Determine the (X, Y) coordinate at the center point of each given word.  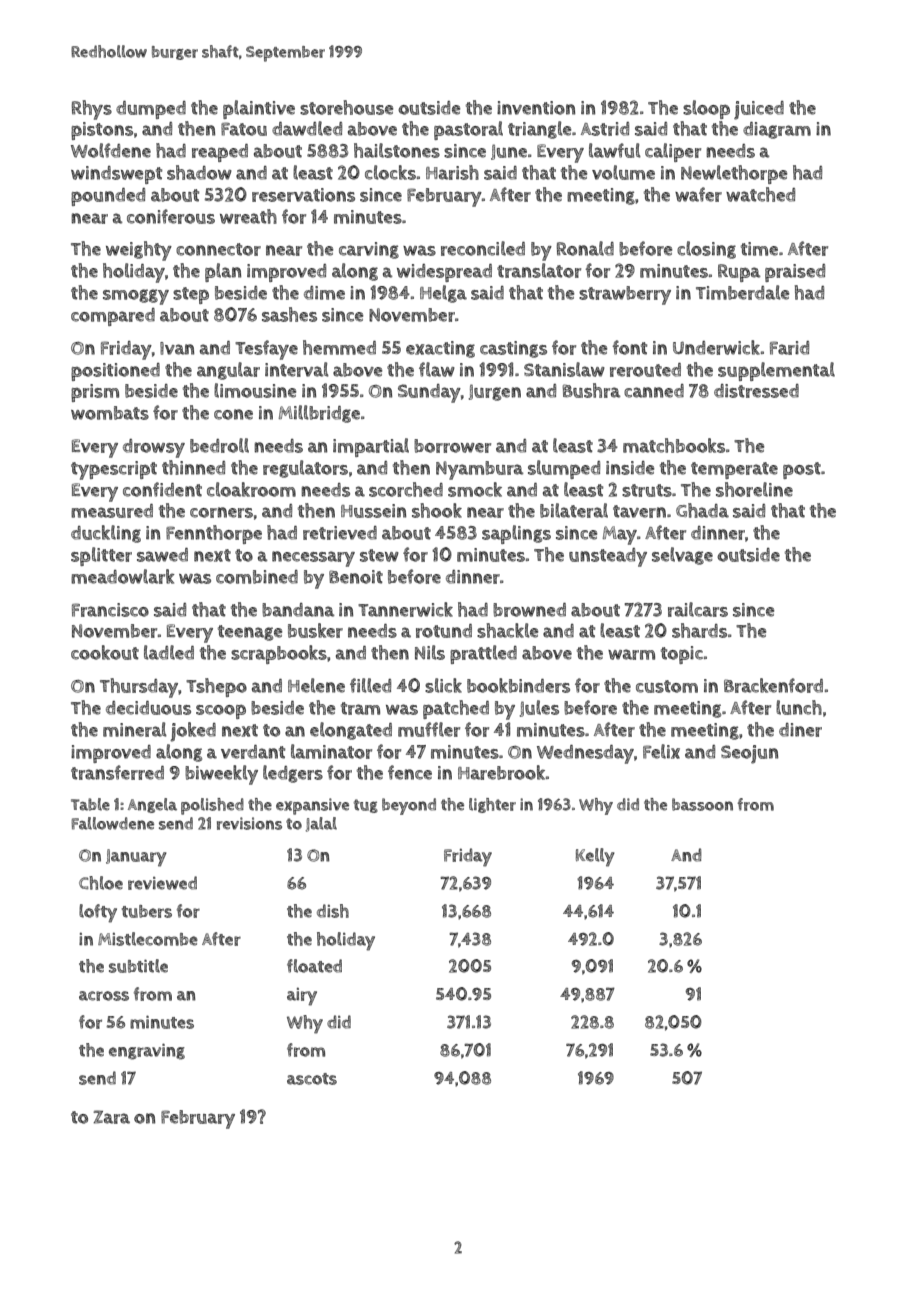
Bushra (591, 390)
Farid (789, 348)
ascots (312, 1079)
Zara (111, 1117)
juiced (759, 110)
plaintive (259, 109)
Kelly (595, 857)
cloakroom (251, 489)
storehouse (346, 107)
